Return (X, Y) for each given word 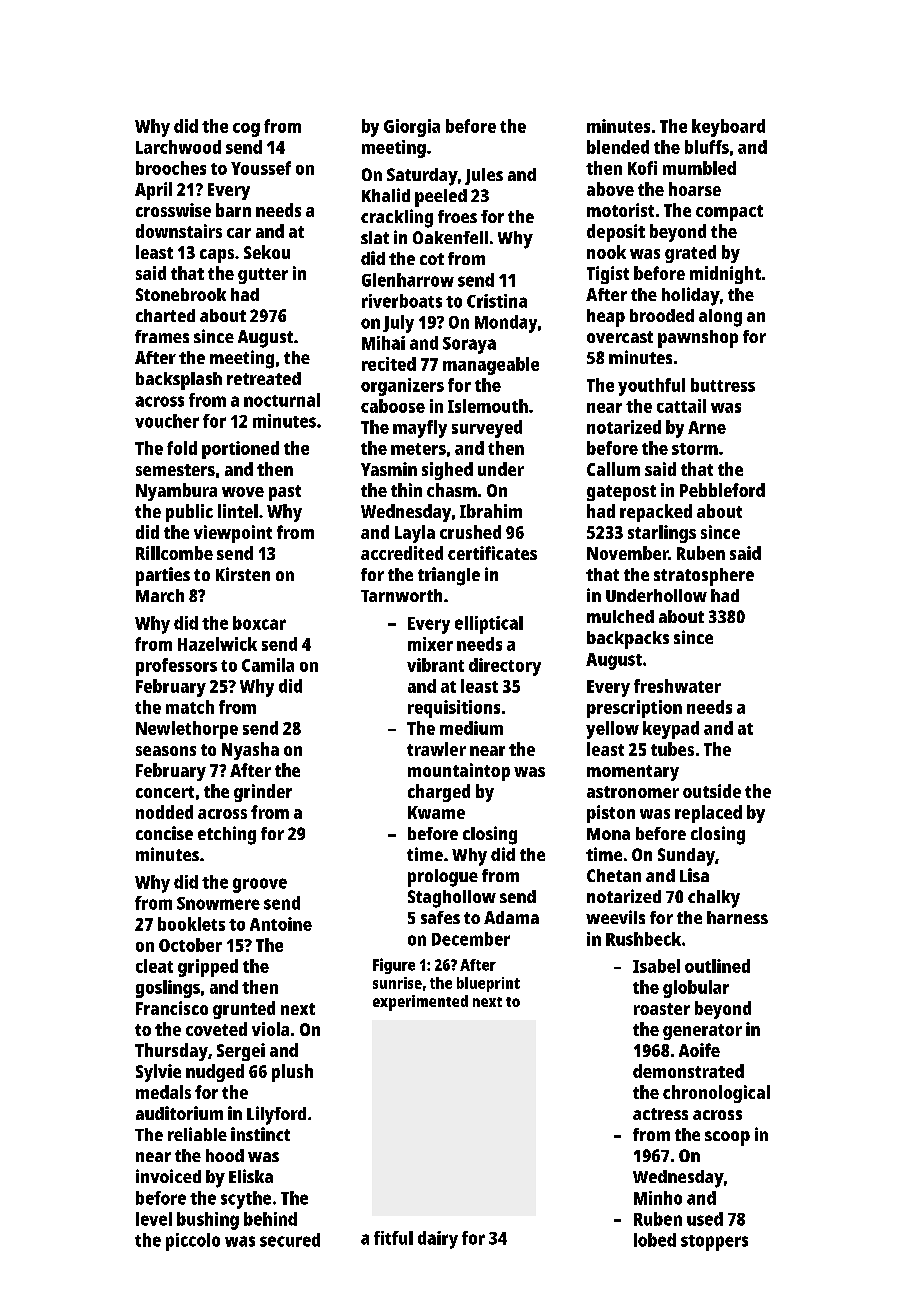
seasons (166, 751)
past (285, 493)
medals (163, 1092)
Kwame (436, 812)
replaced (708, 814)
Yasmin (389, 469)
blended (618, 147)
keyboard (728, 128)
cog (246, 130)
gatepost (621, 493)
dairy (438, 1240)
